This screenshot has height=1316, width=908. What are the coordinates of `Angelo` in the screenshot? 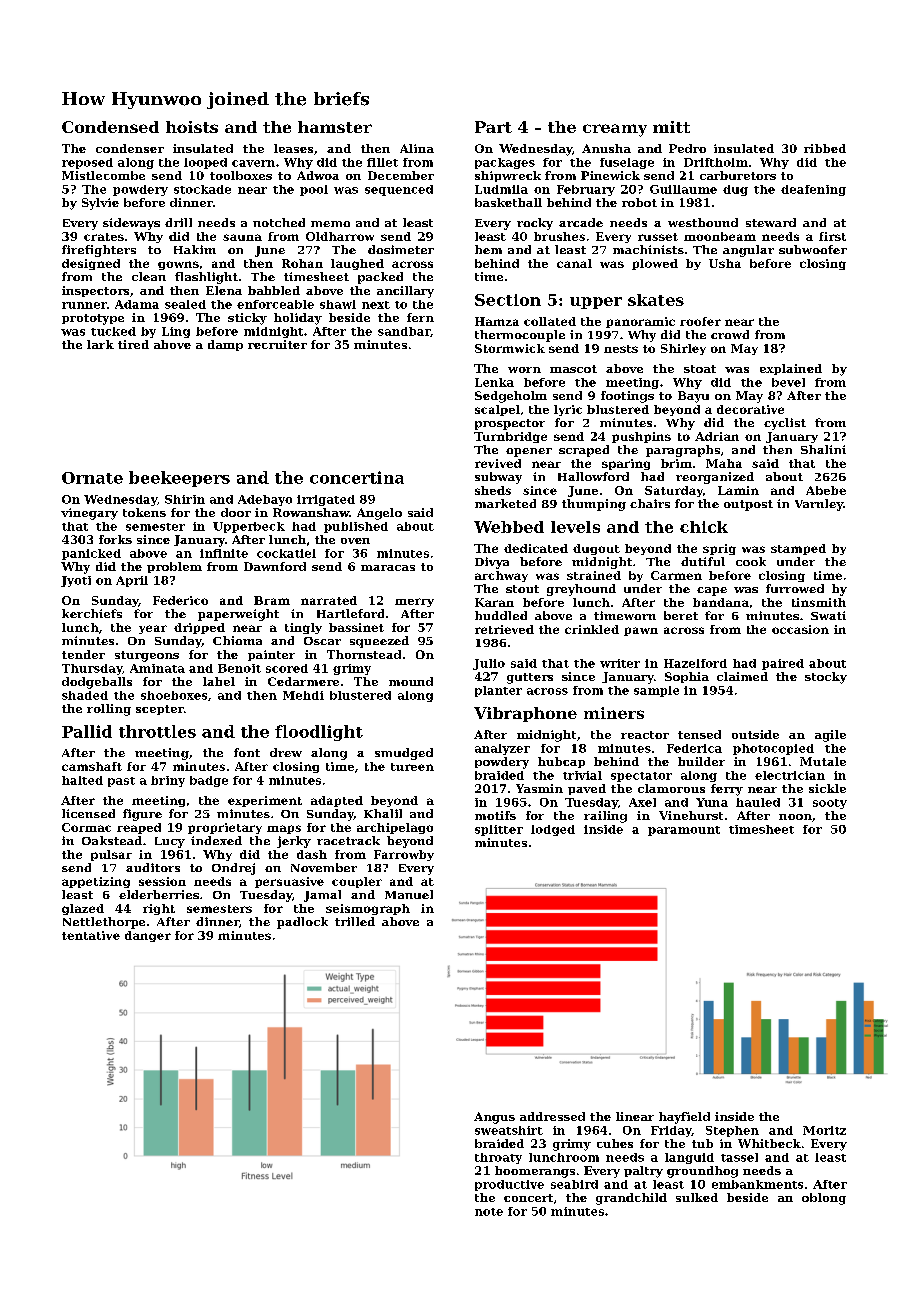 It's located at (379, 514).
